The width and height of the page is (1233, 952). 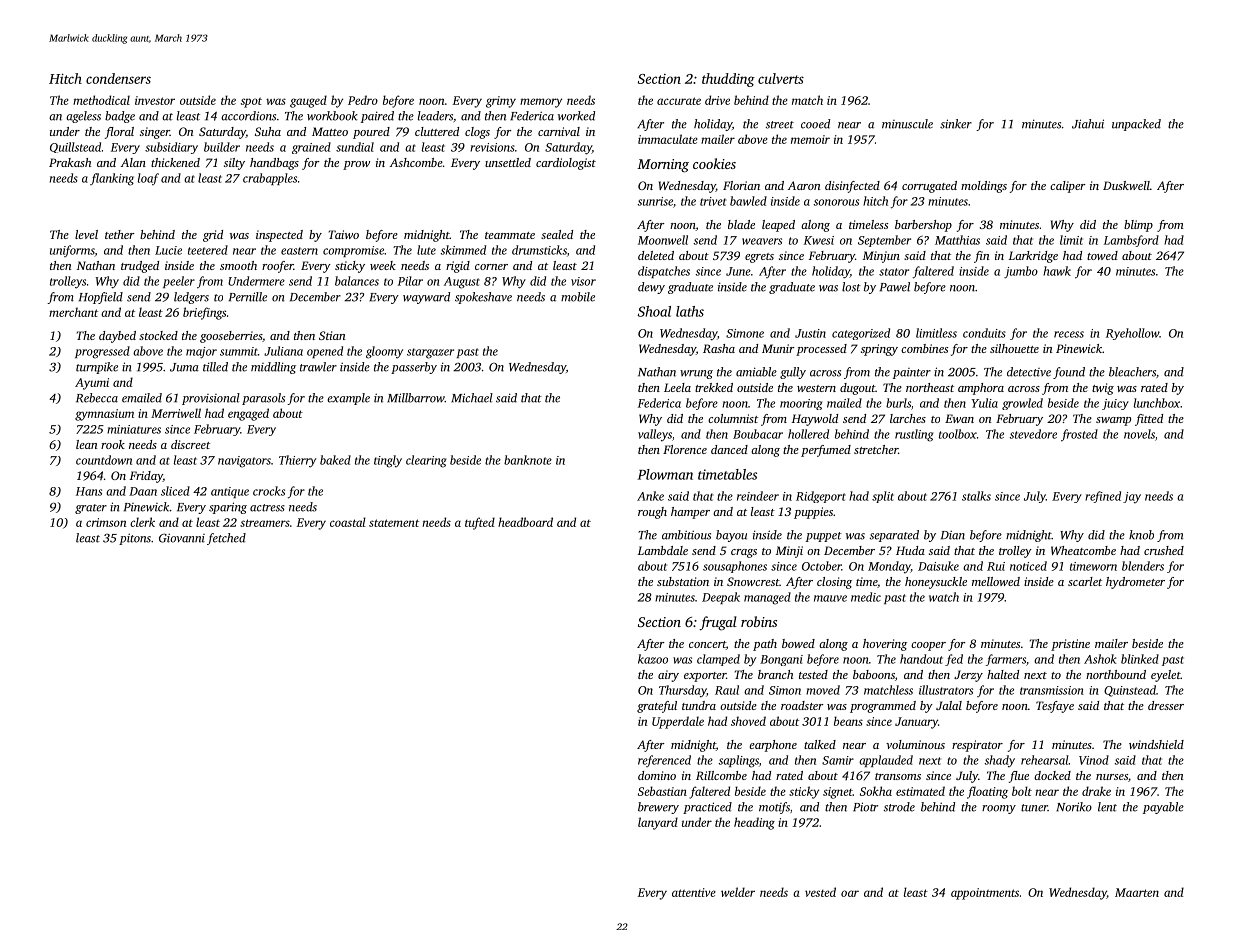 I want to click on drive, so click(x=717, y=100).
